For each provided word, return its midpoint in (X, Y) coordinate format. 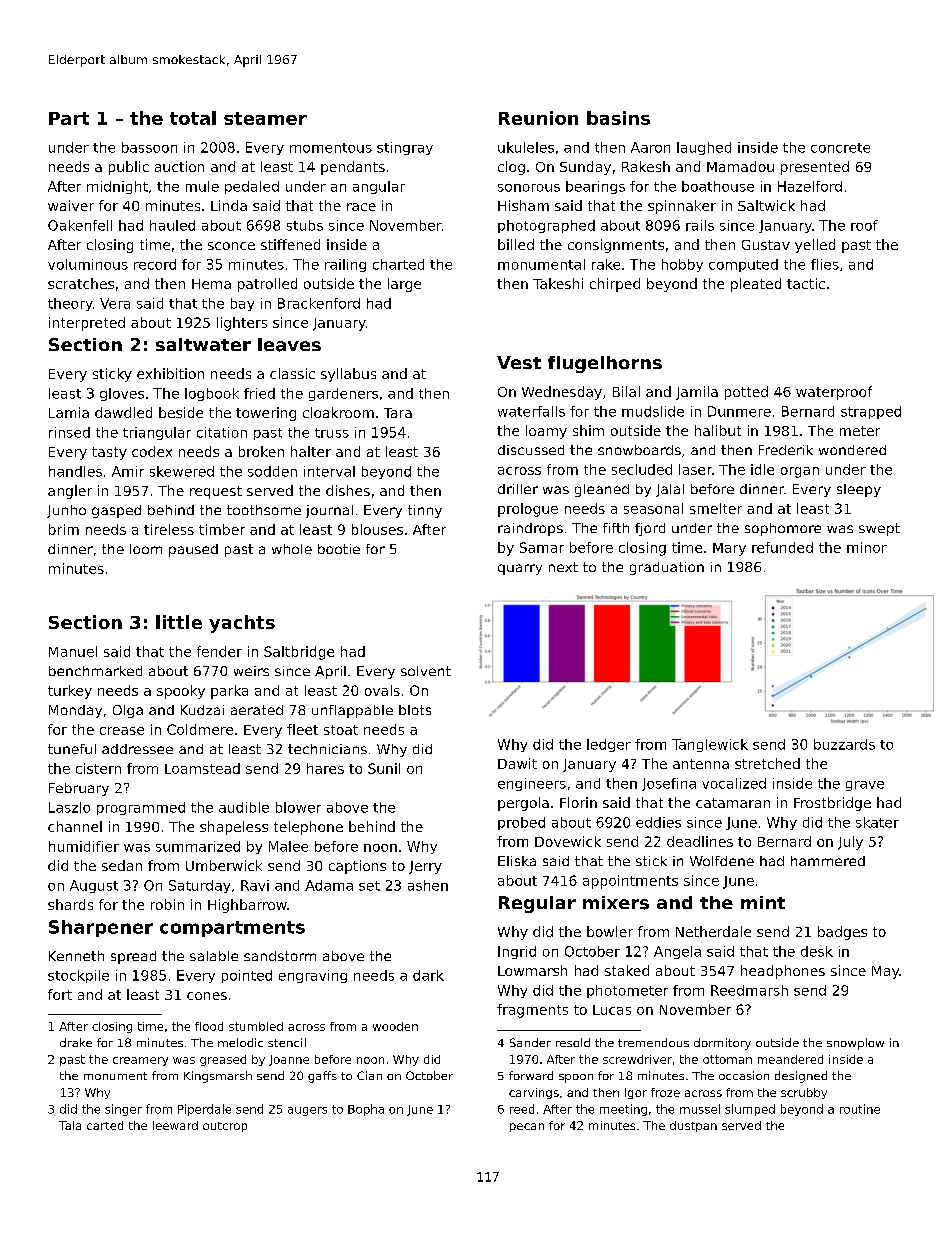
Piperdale (204, 1110)
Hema (211, 284)
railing (345, 265)
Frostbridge (832, 804)
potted (746, 393)
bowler (610, 931)
